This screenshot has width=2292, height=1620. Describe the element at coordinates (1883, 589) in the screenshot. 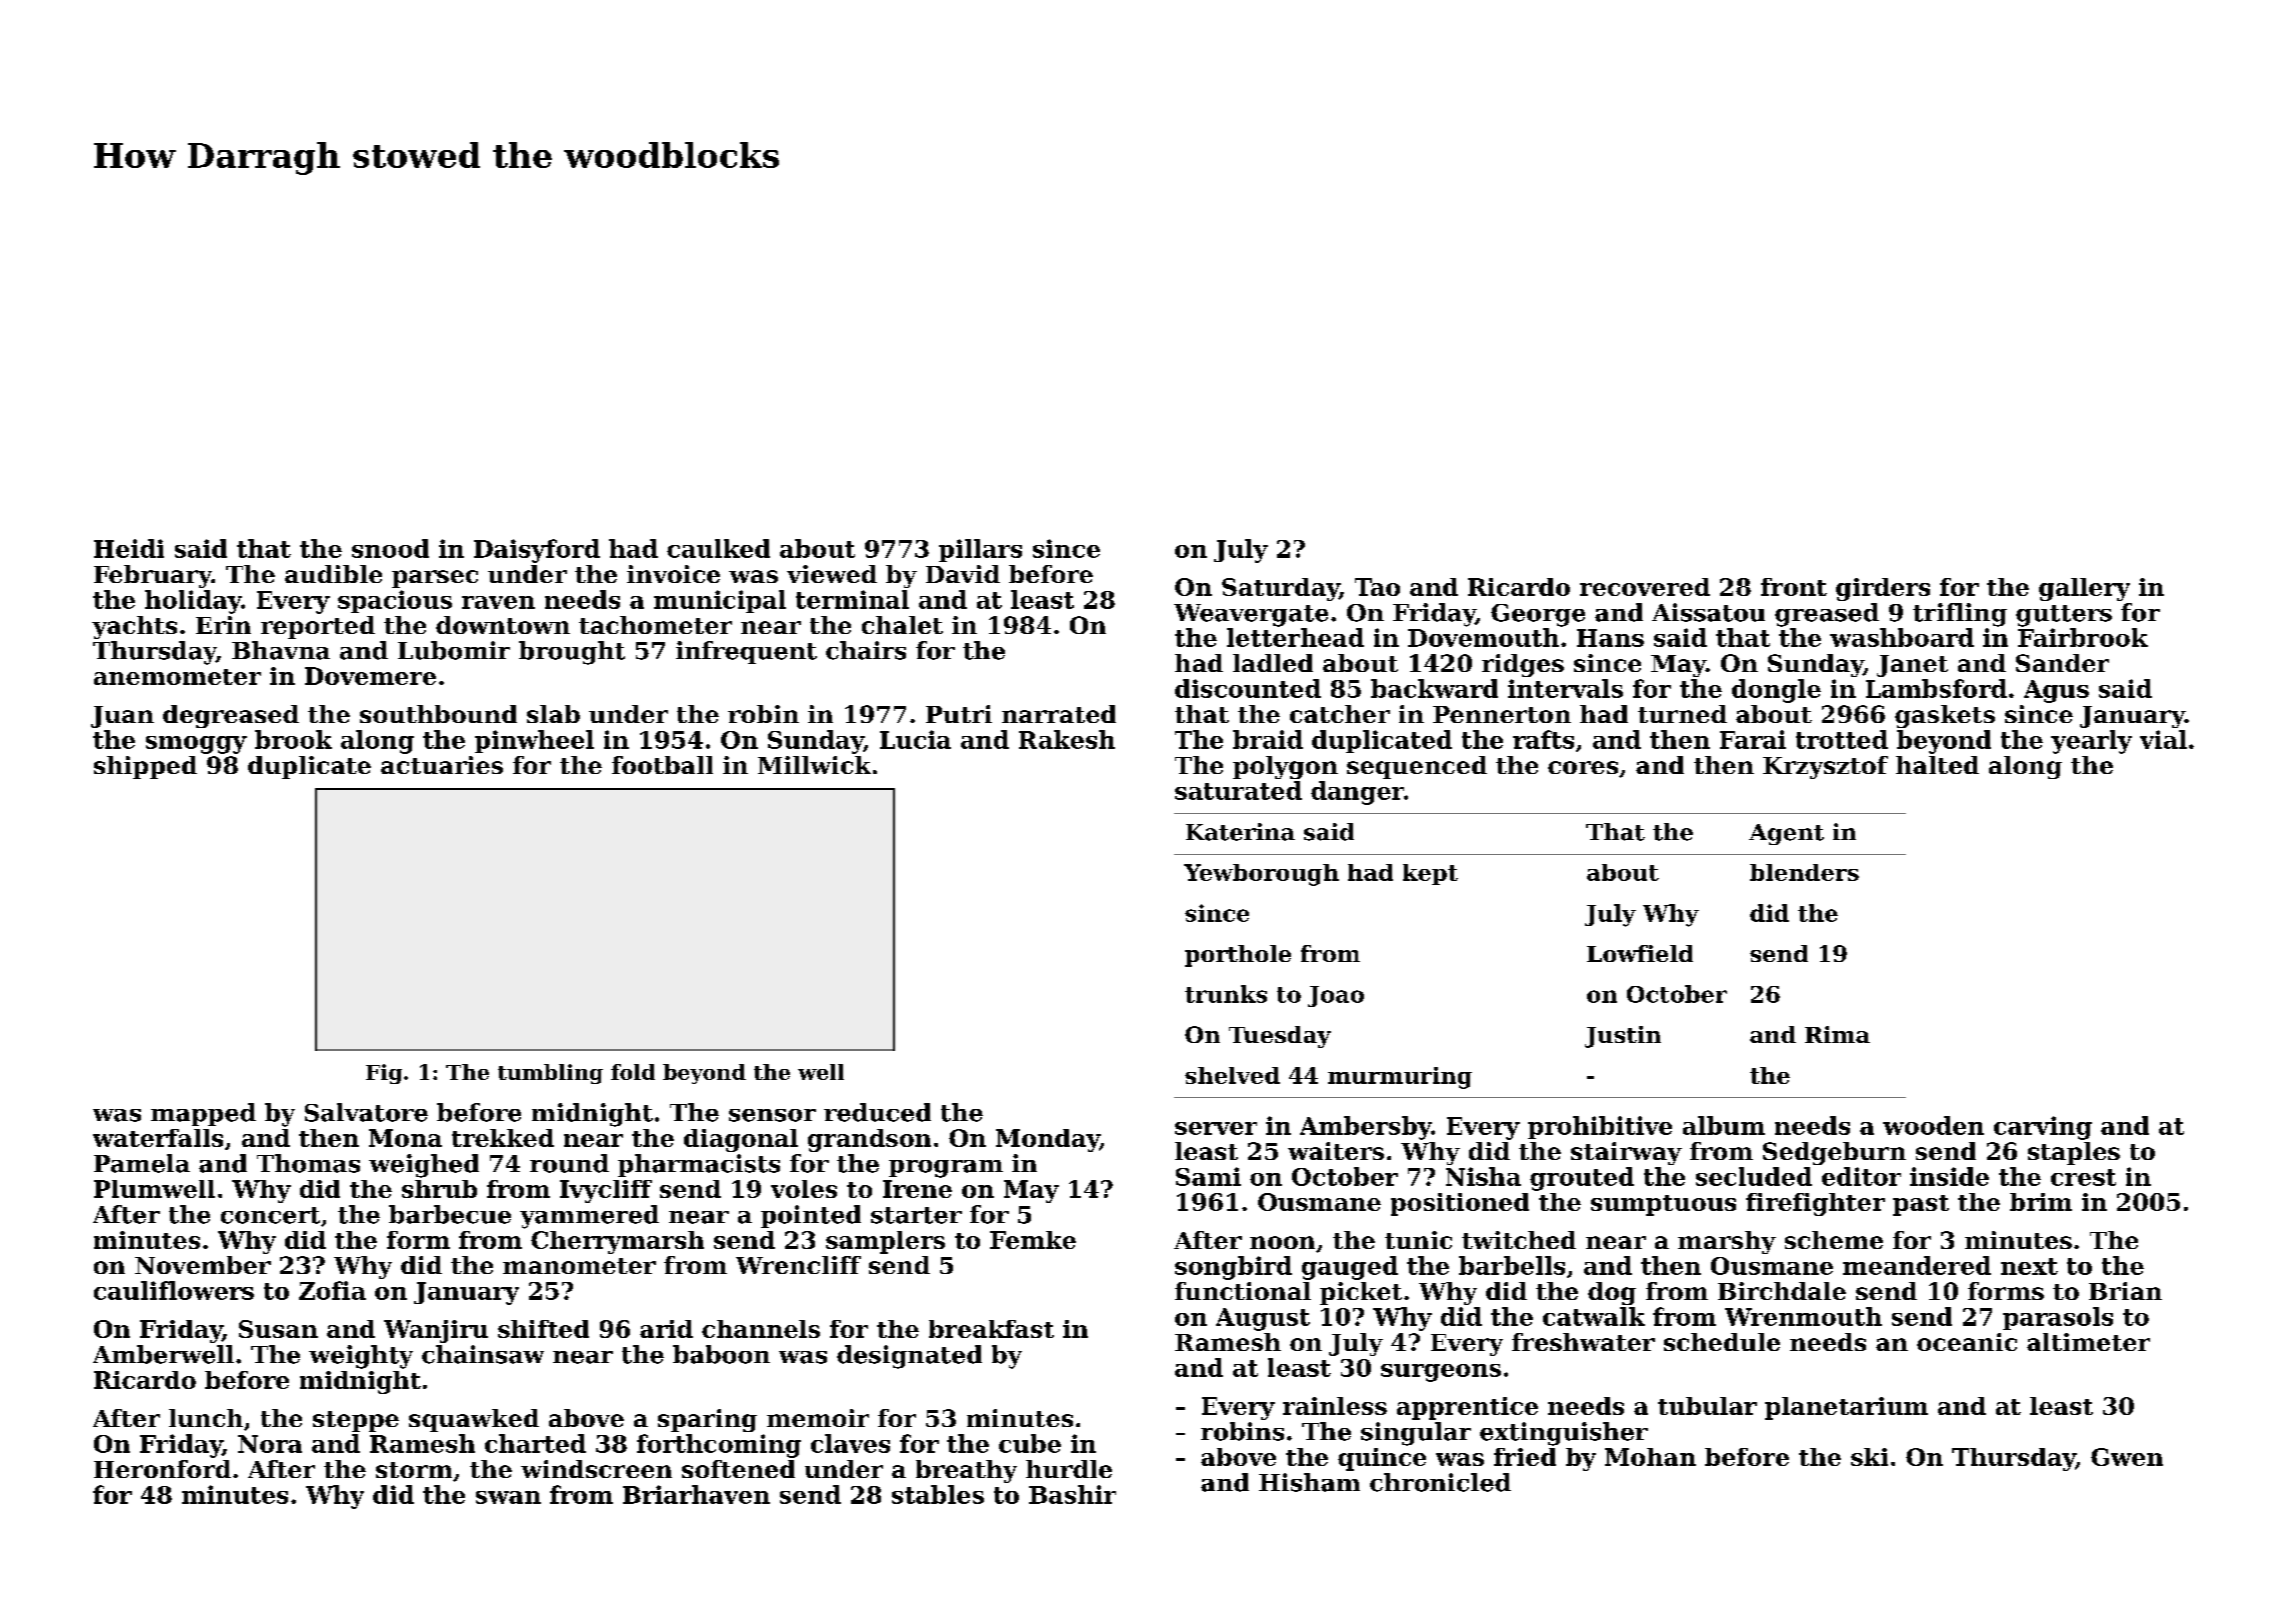

I see `girders` at that location.
